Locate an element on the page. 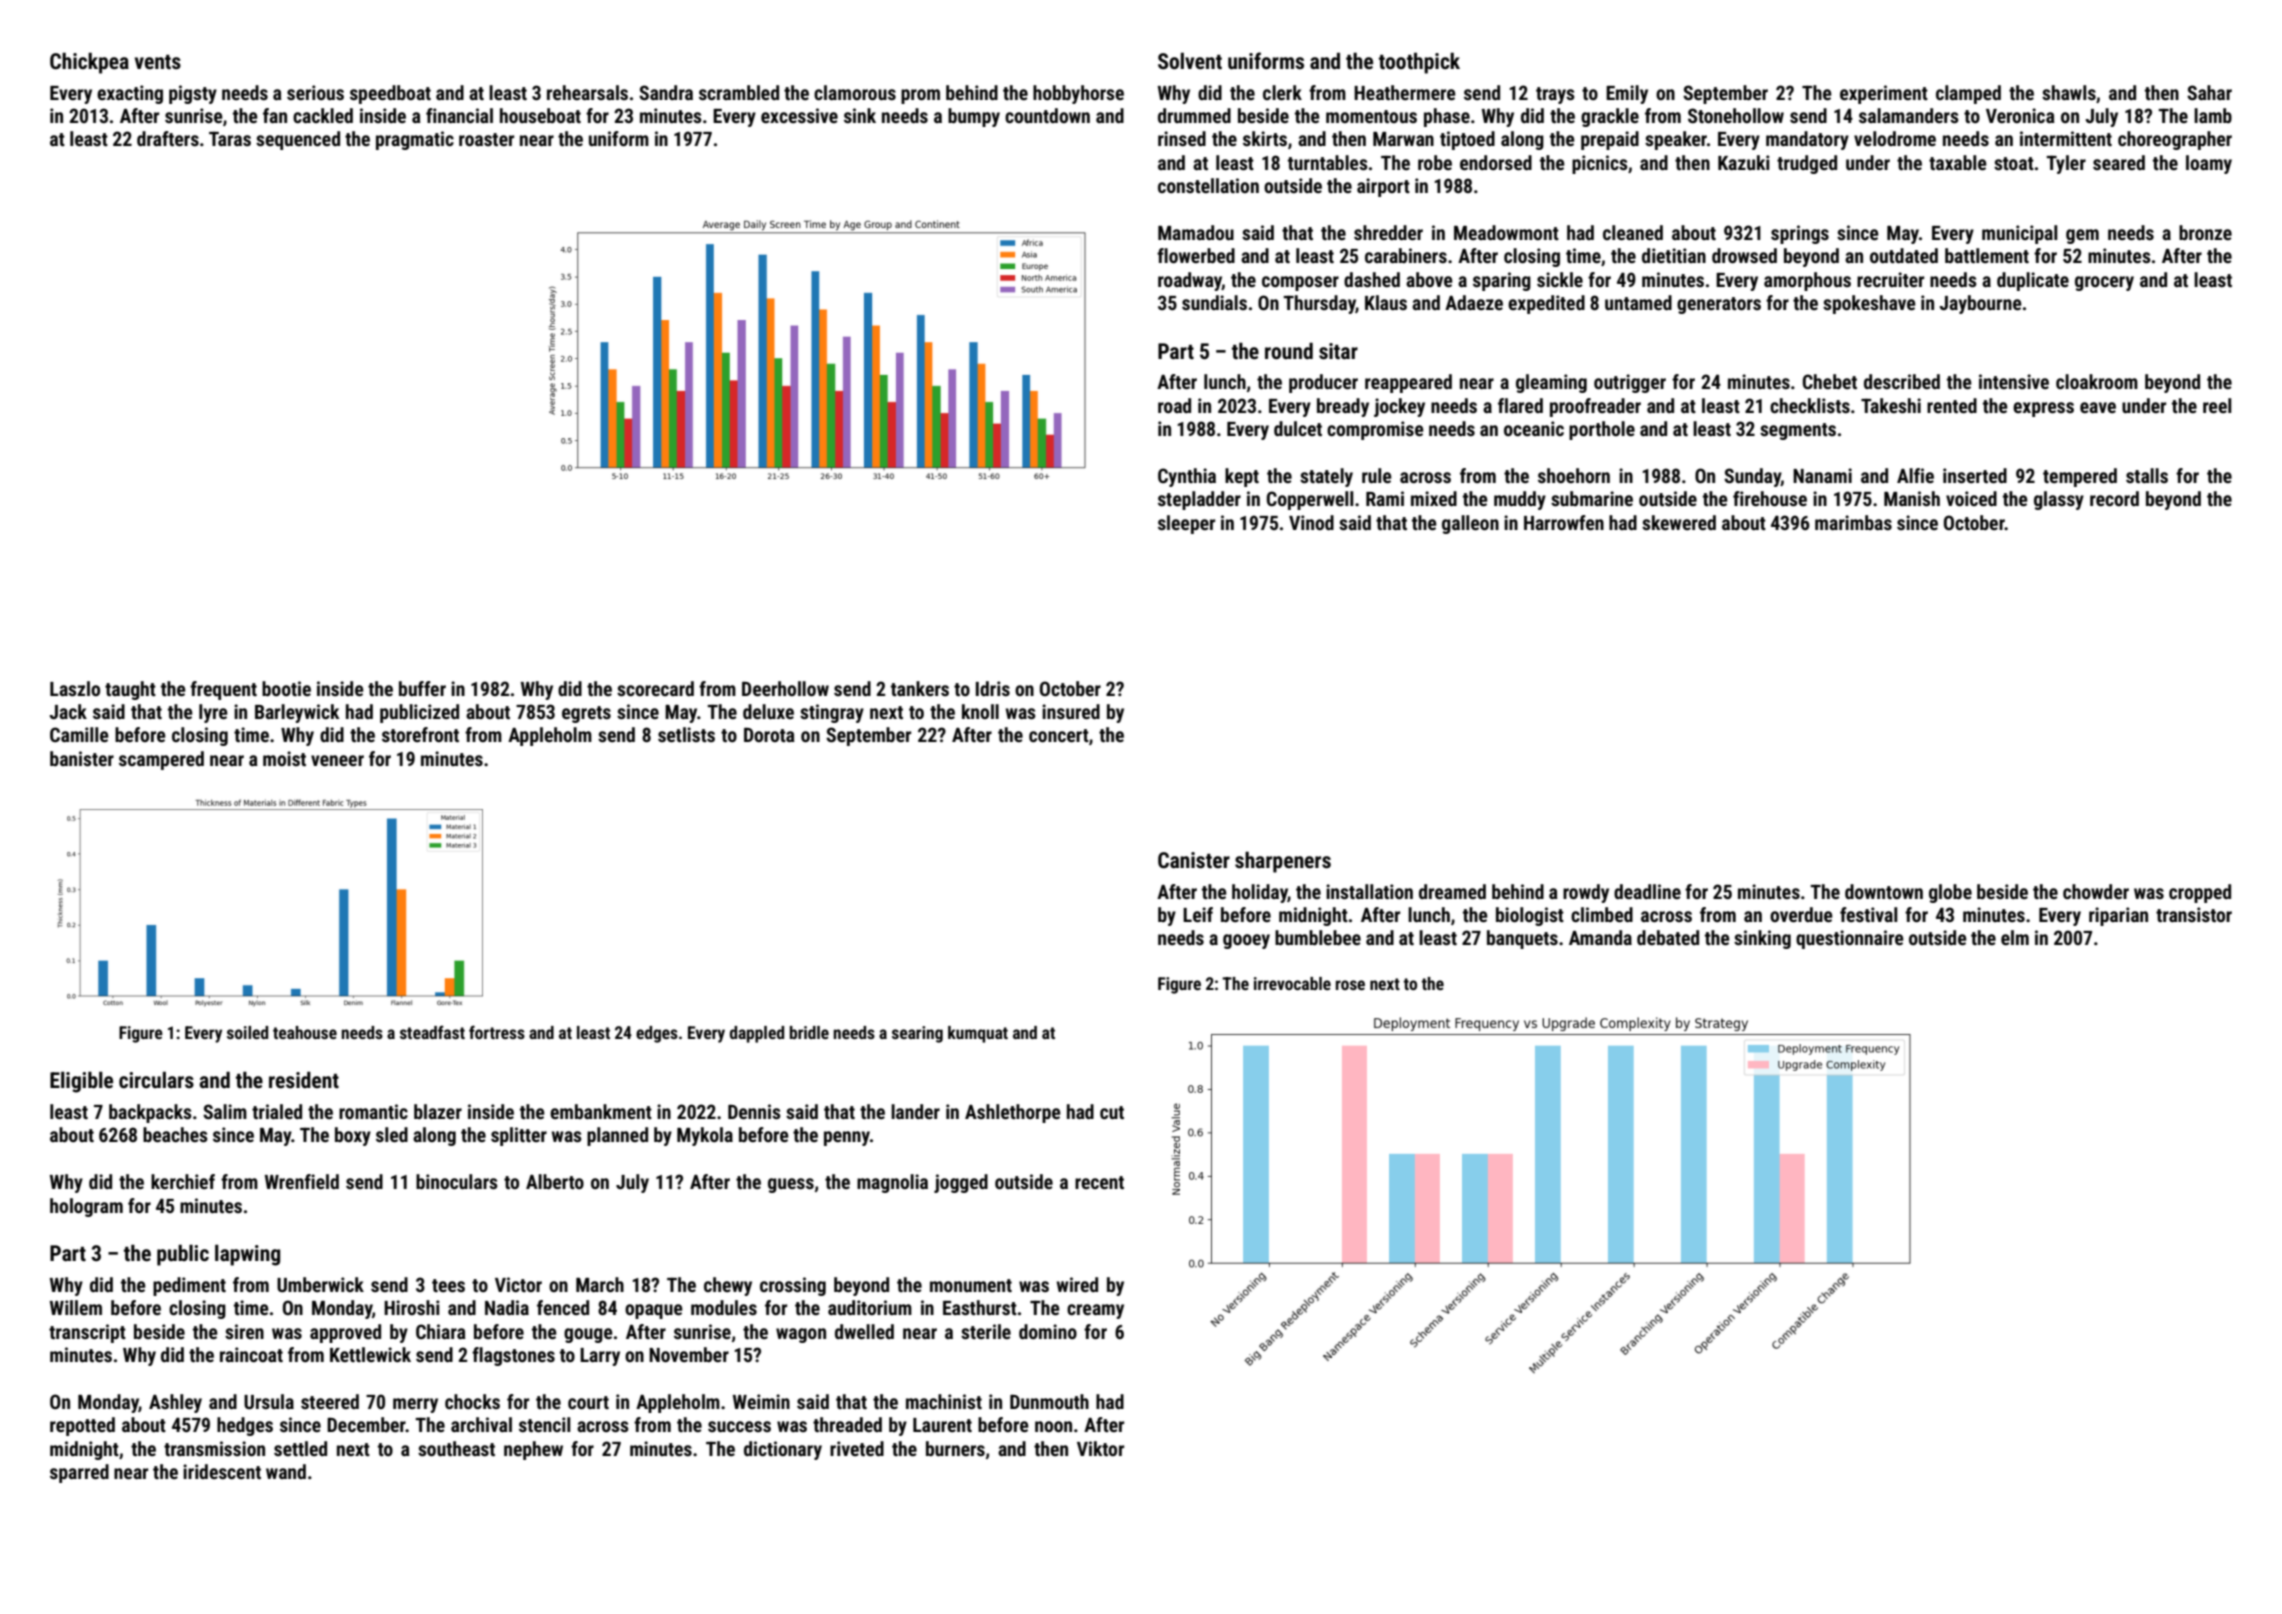  wired is located at coordinates (1077, 1284).
